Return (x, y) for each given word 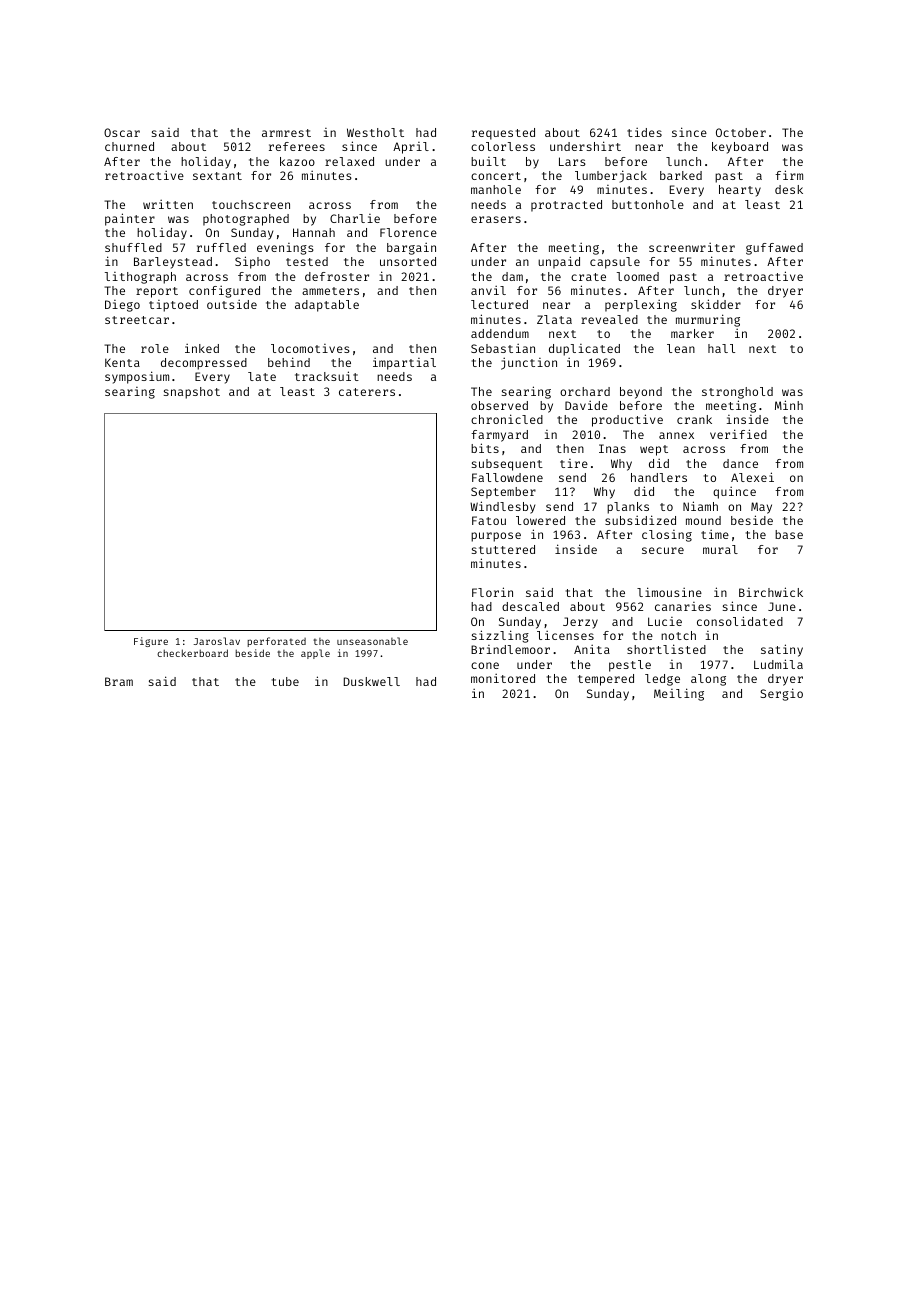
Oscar (122, 132)
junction (529, 363)
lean (681, 348)
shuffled (133, 247)
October (741, 132)
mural (720, 549)
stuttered (503, 549)
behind (289, 362)
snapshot (192, 393)
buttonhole (648, 204)
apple (315, 654)
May (761, 508)
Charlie (355, 218)
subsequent (507, 465)
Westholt (375, 132)
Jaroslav (217, 641)
